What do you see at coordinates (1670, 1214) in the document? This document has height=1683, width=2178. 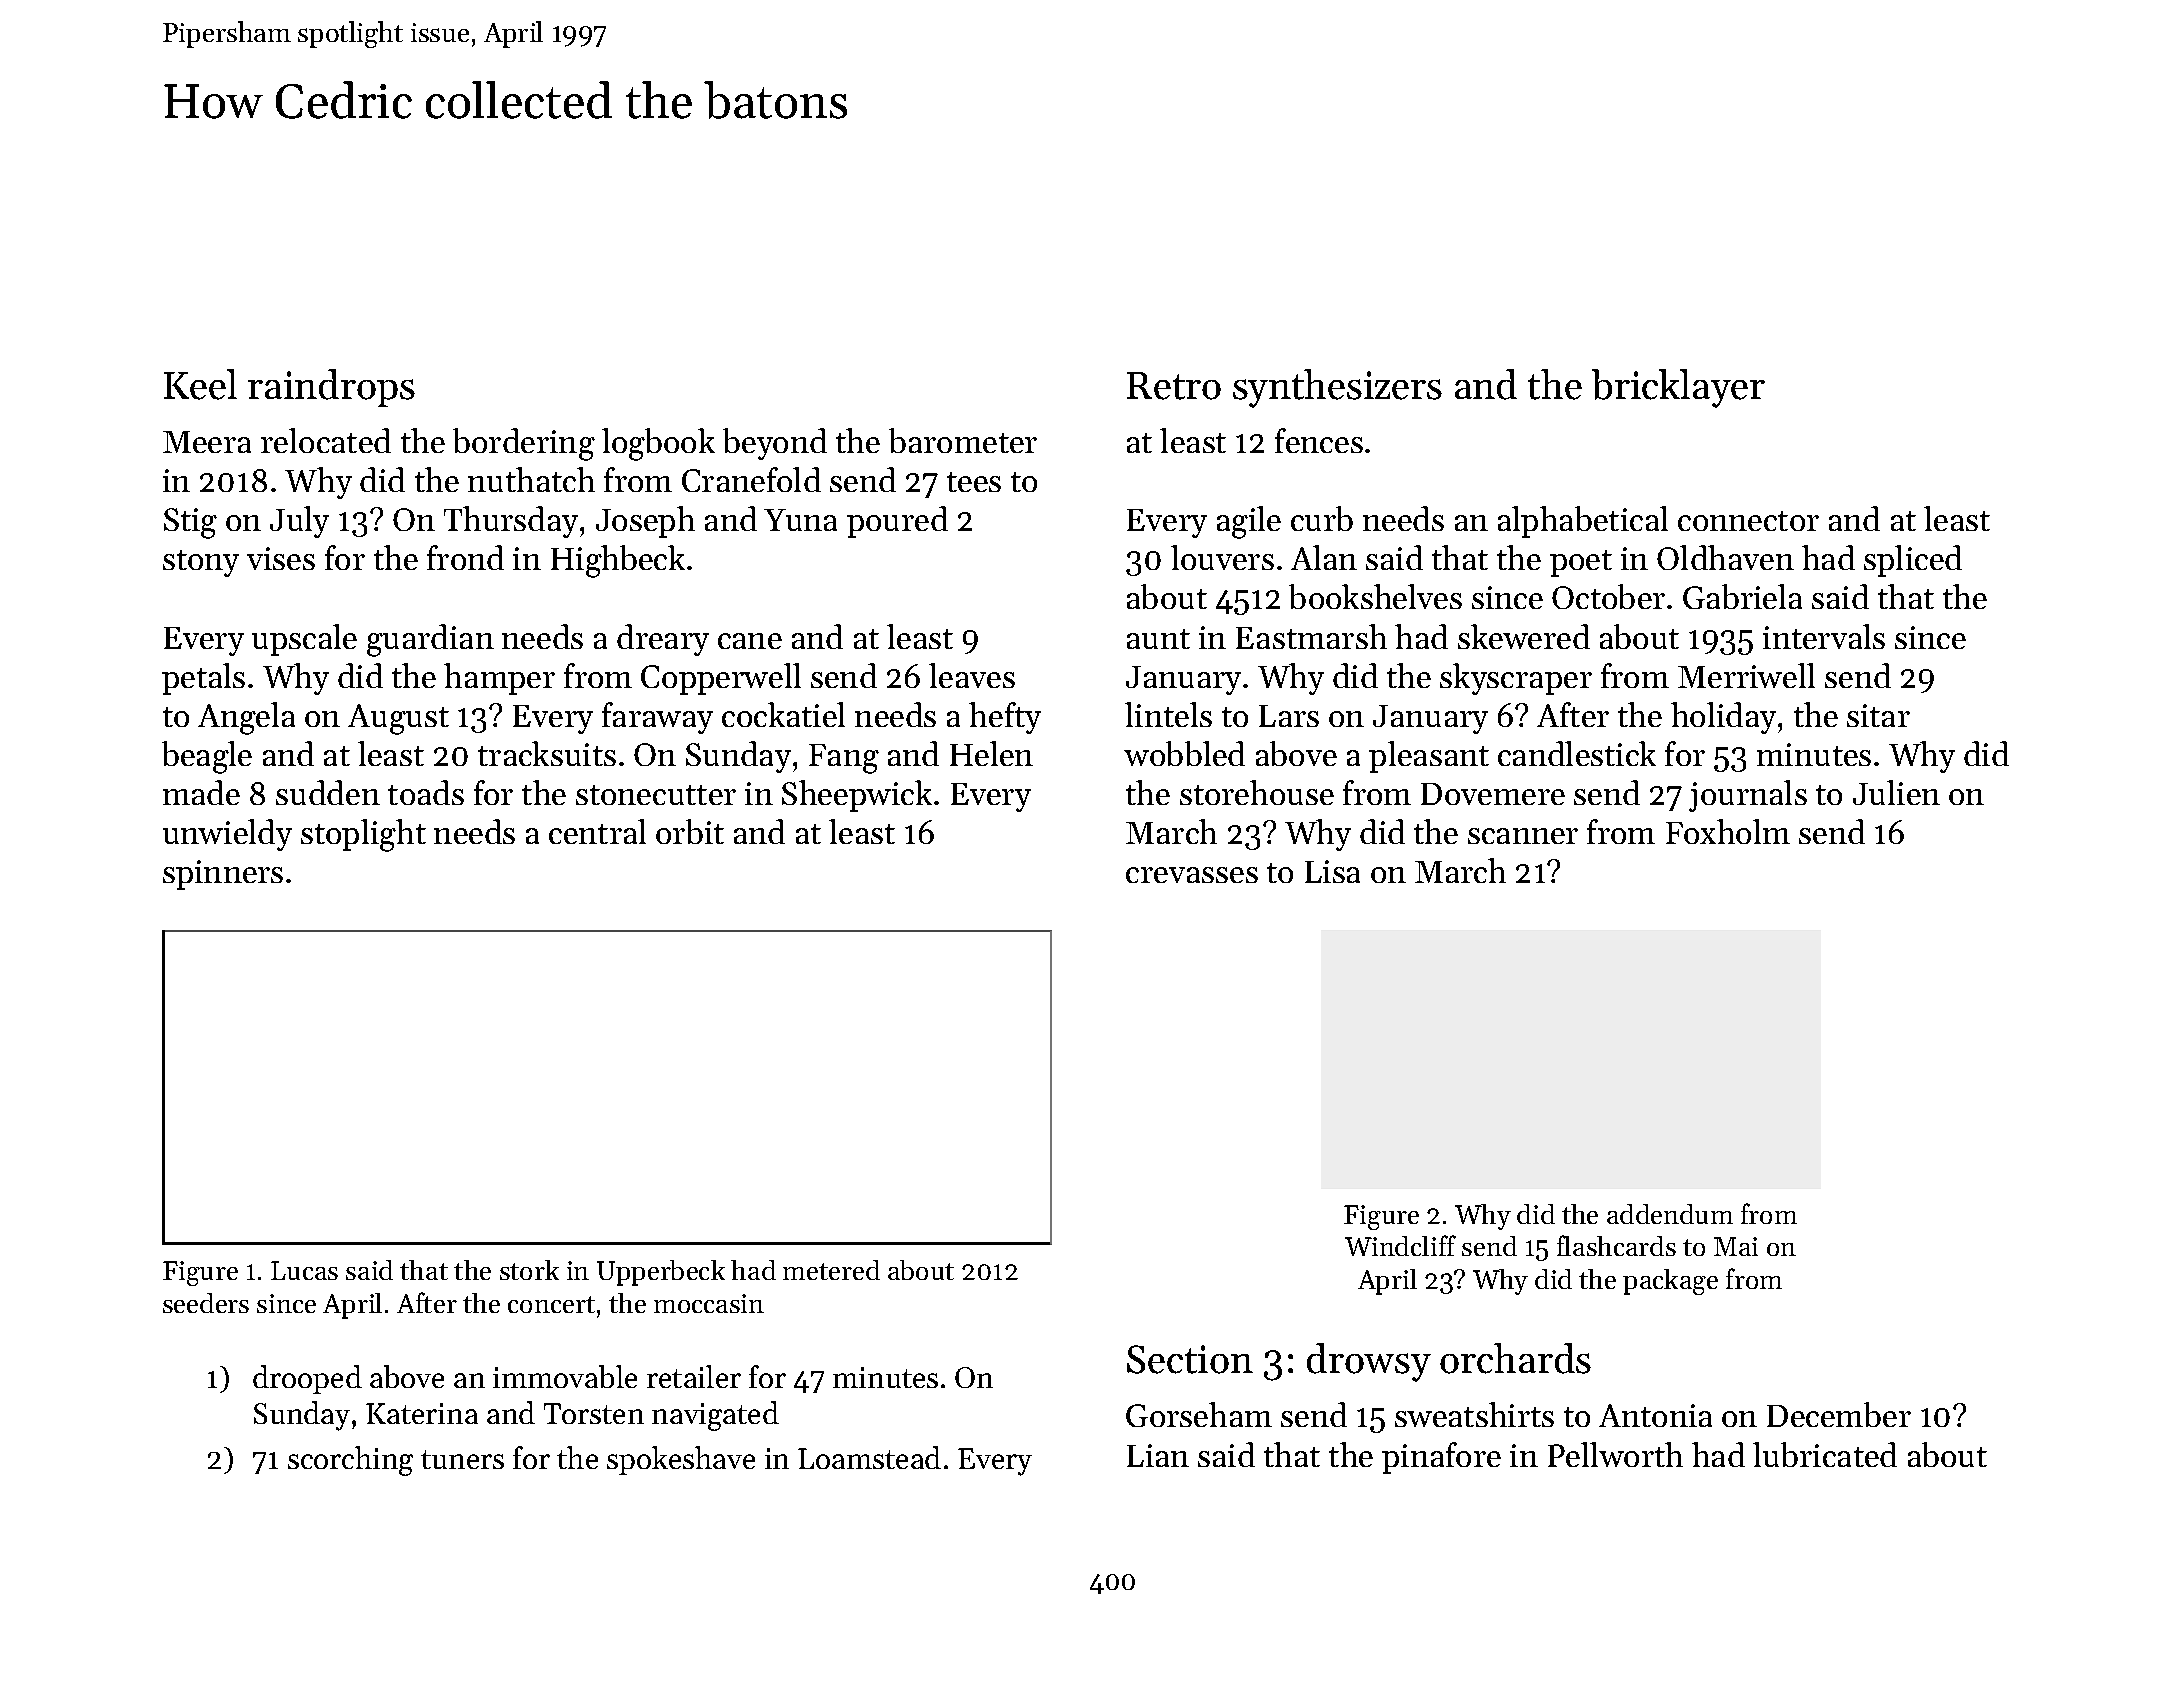 I see `addendum` at bounding box center [1670, 1214].
